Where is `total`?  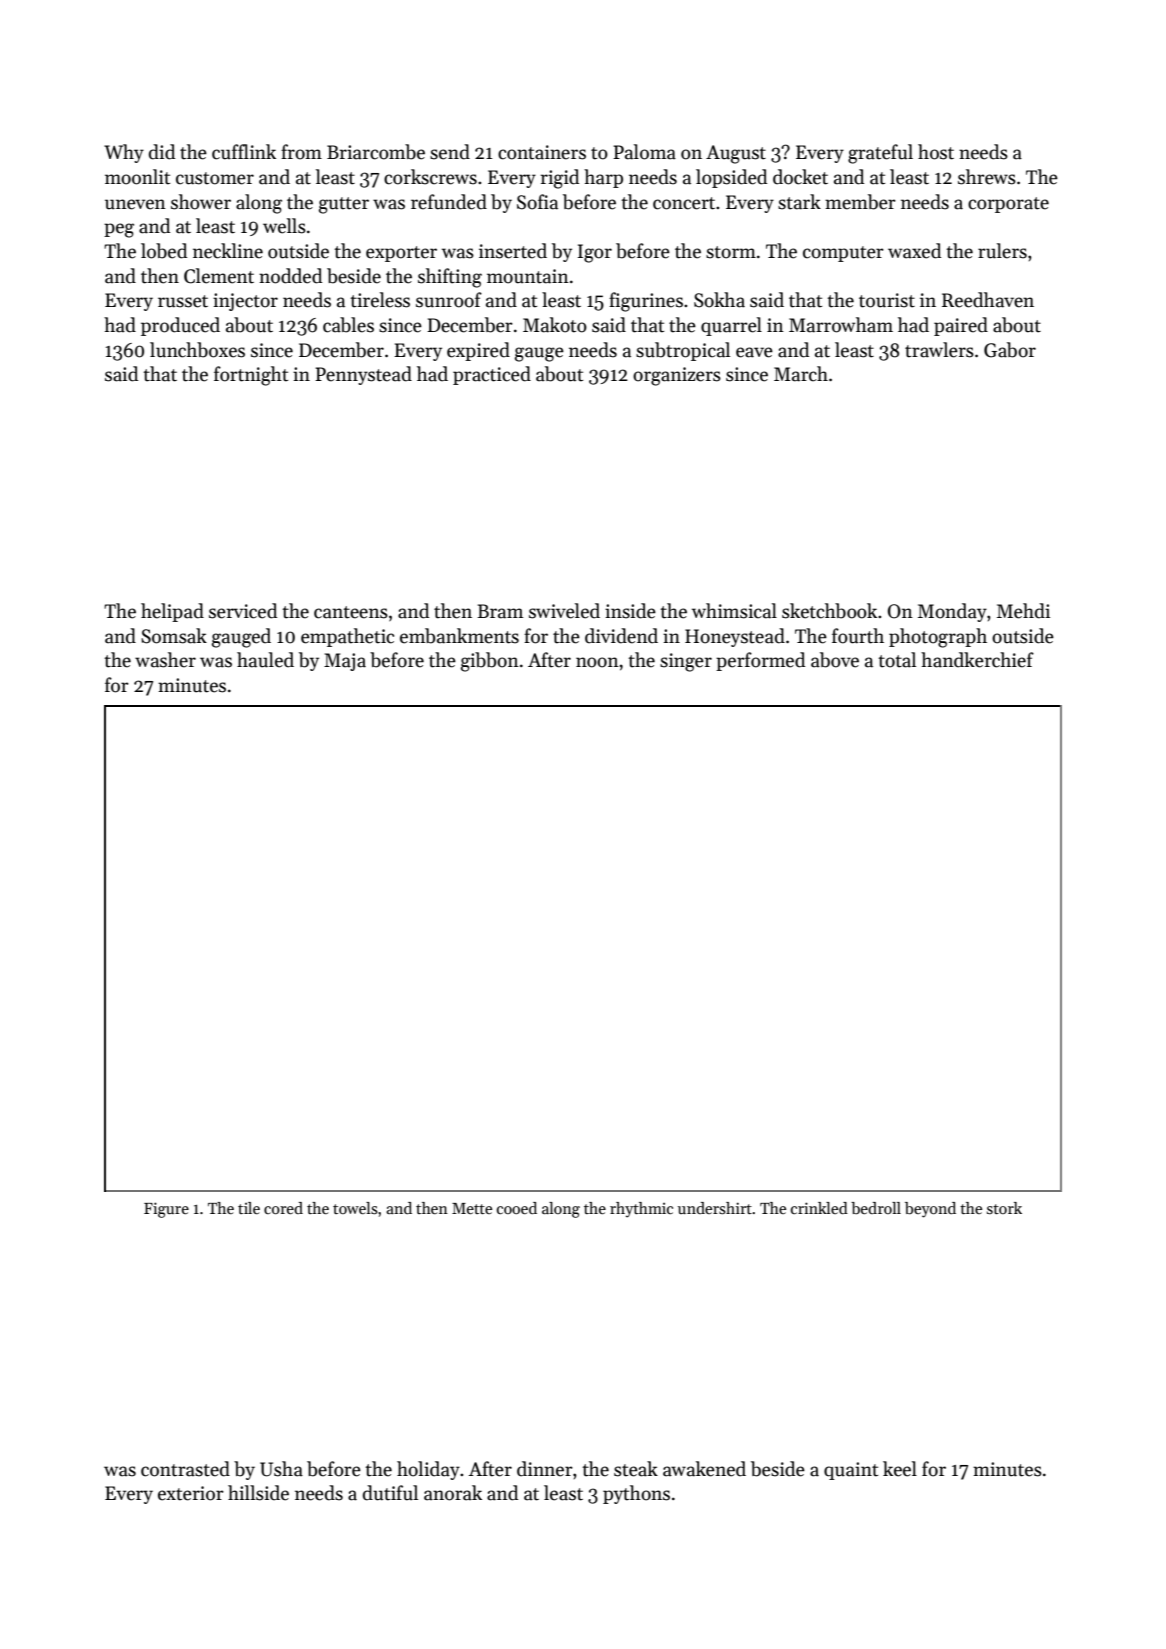 total is located at coordinates (897, 660).
